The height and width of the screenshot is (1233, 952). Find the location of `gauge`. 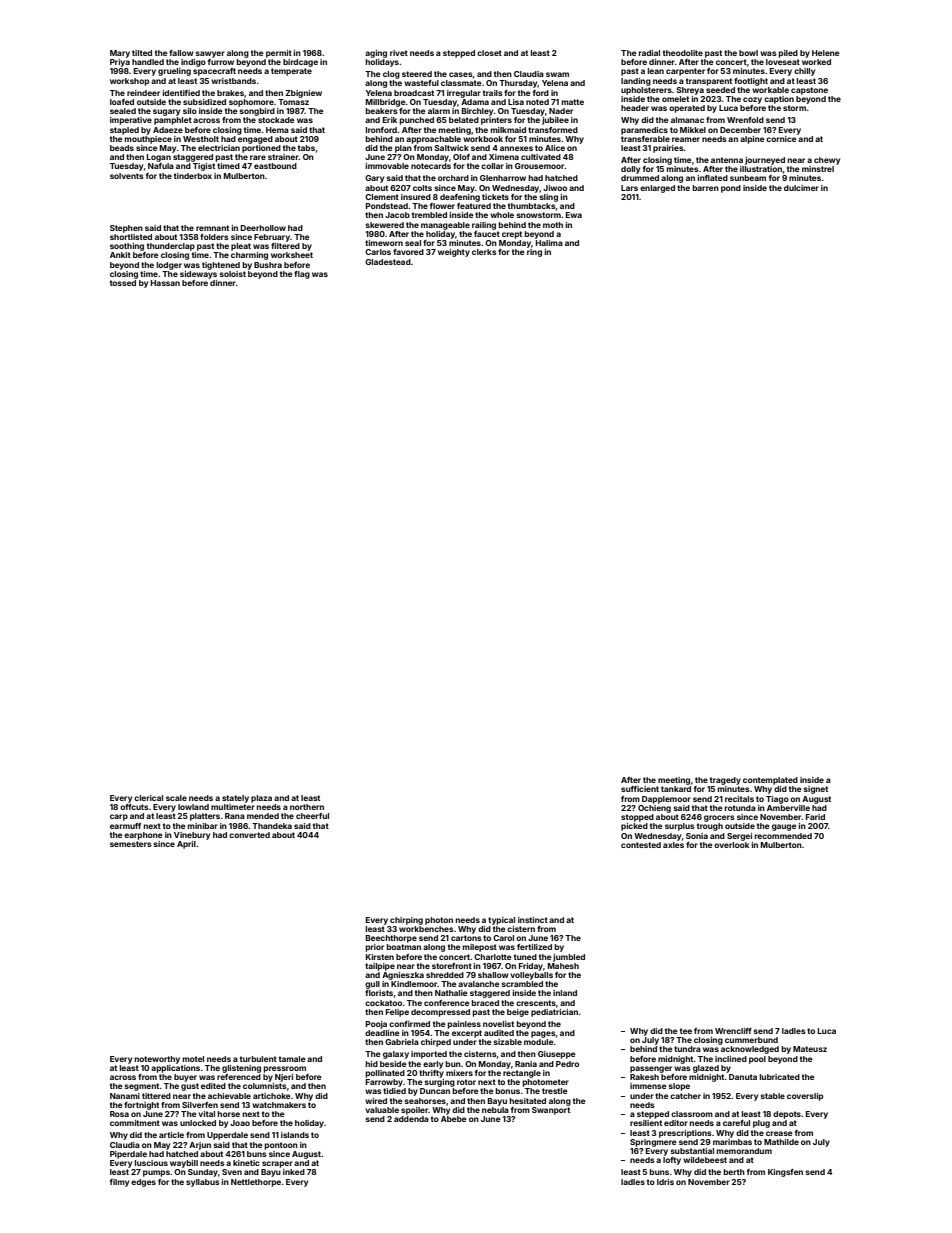

gauge is located at coordinates (784, 827).
